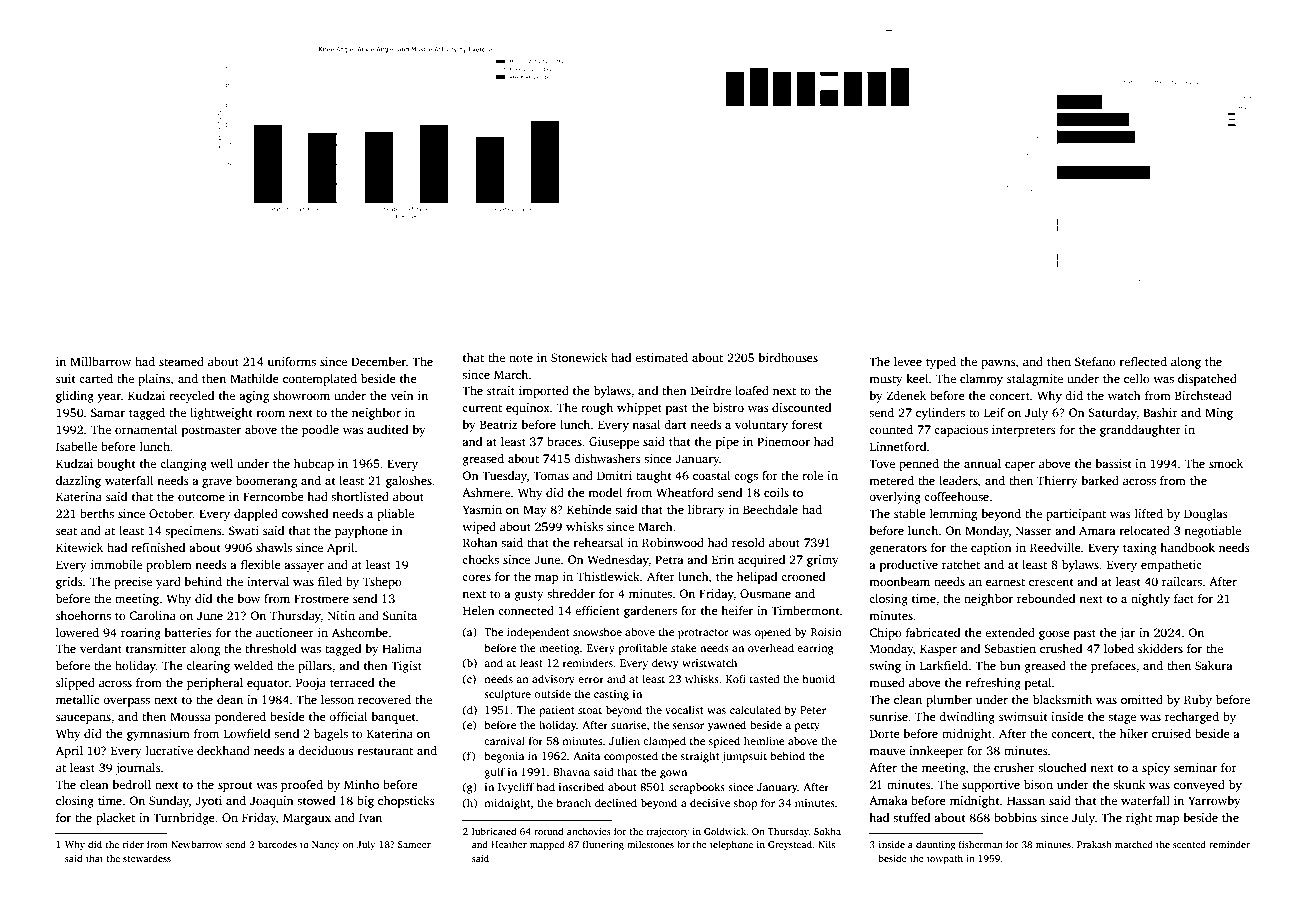  I want to click on straight, so click(700, 757).
